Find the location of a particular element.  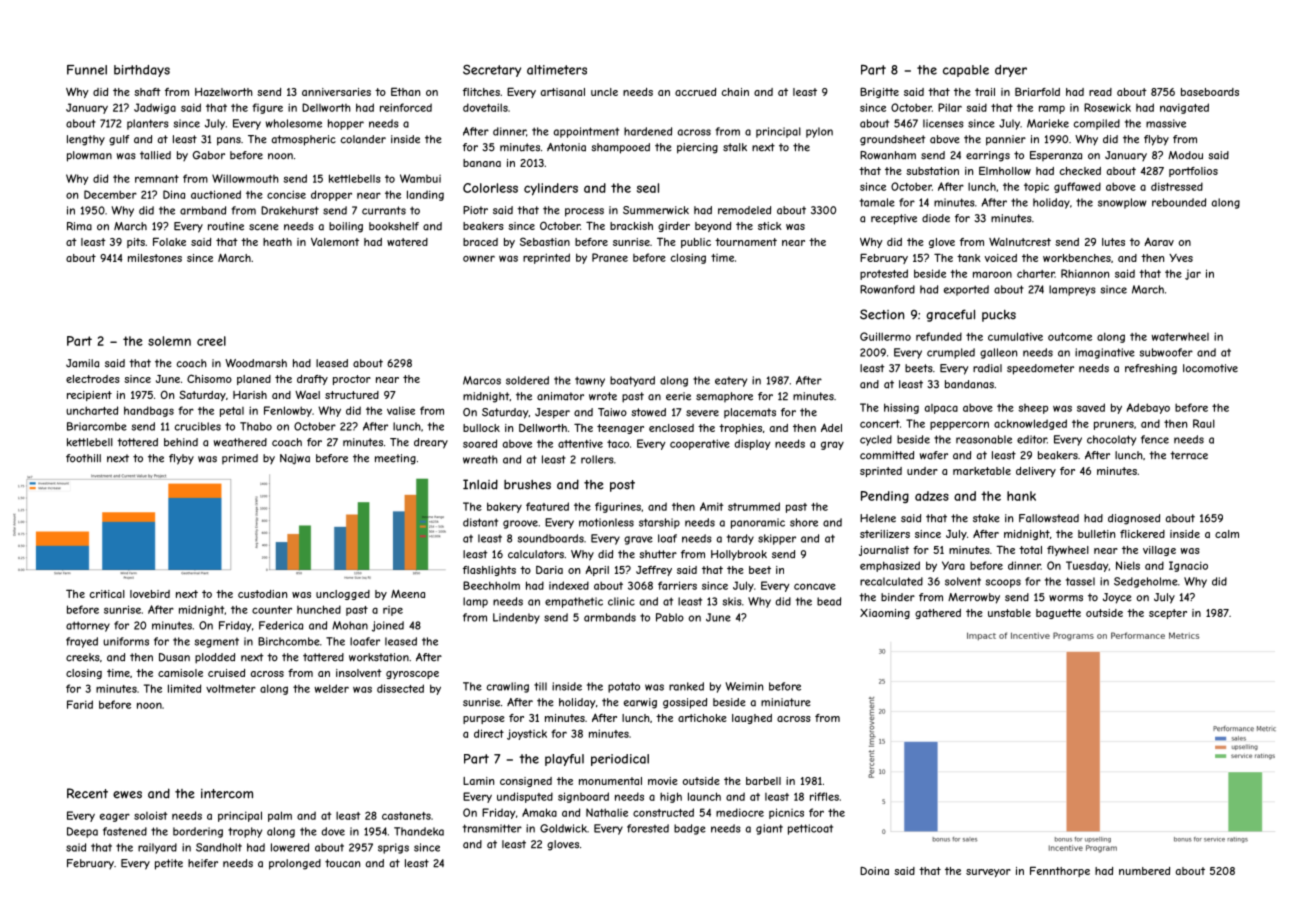

dryer is located at coordinates (1011, 71).
